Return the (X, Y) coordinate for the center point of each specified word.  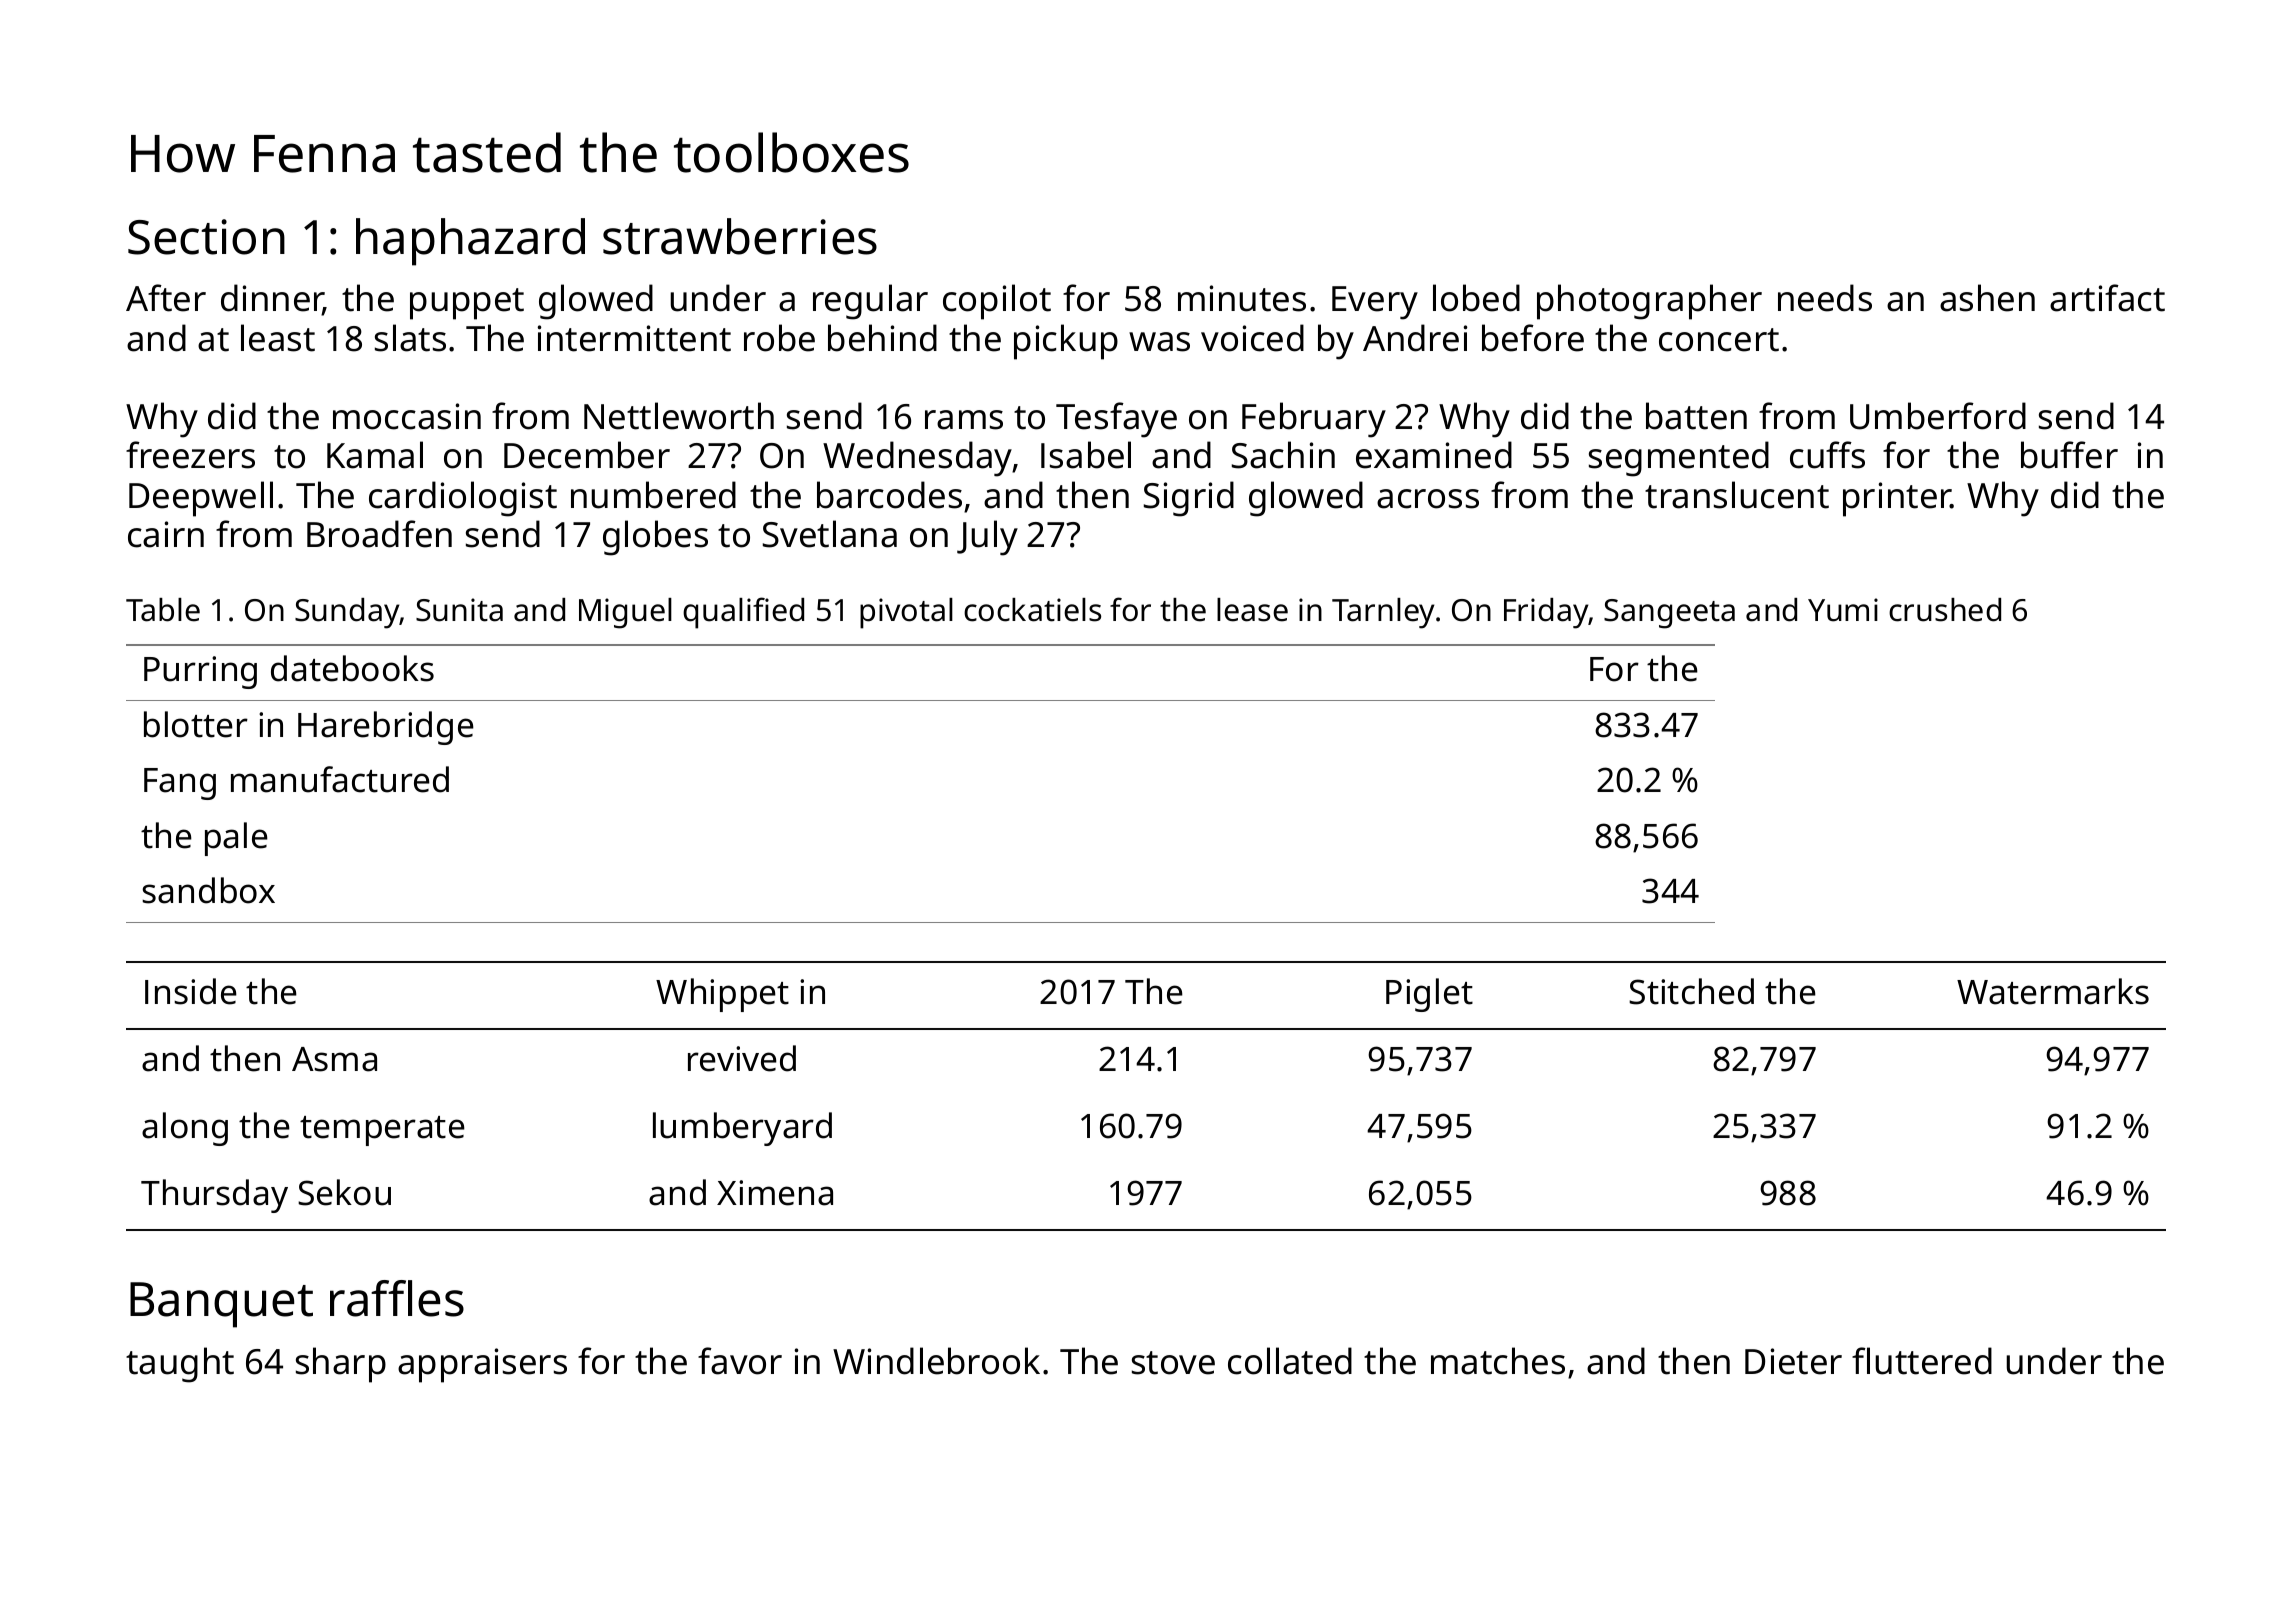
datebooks (352, 668)
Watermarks (2053, 991)
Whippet (722, 995)
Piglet (1429, 995)
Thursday (214, 1196)
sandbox (208, 890)
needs (1825, 298)
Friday (1546, 613)
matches (1498, 1361)
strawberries (740, 236)
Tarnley (1383, 613)
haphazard (470, 242)
